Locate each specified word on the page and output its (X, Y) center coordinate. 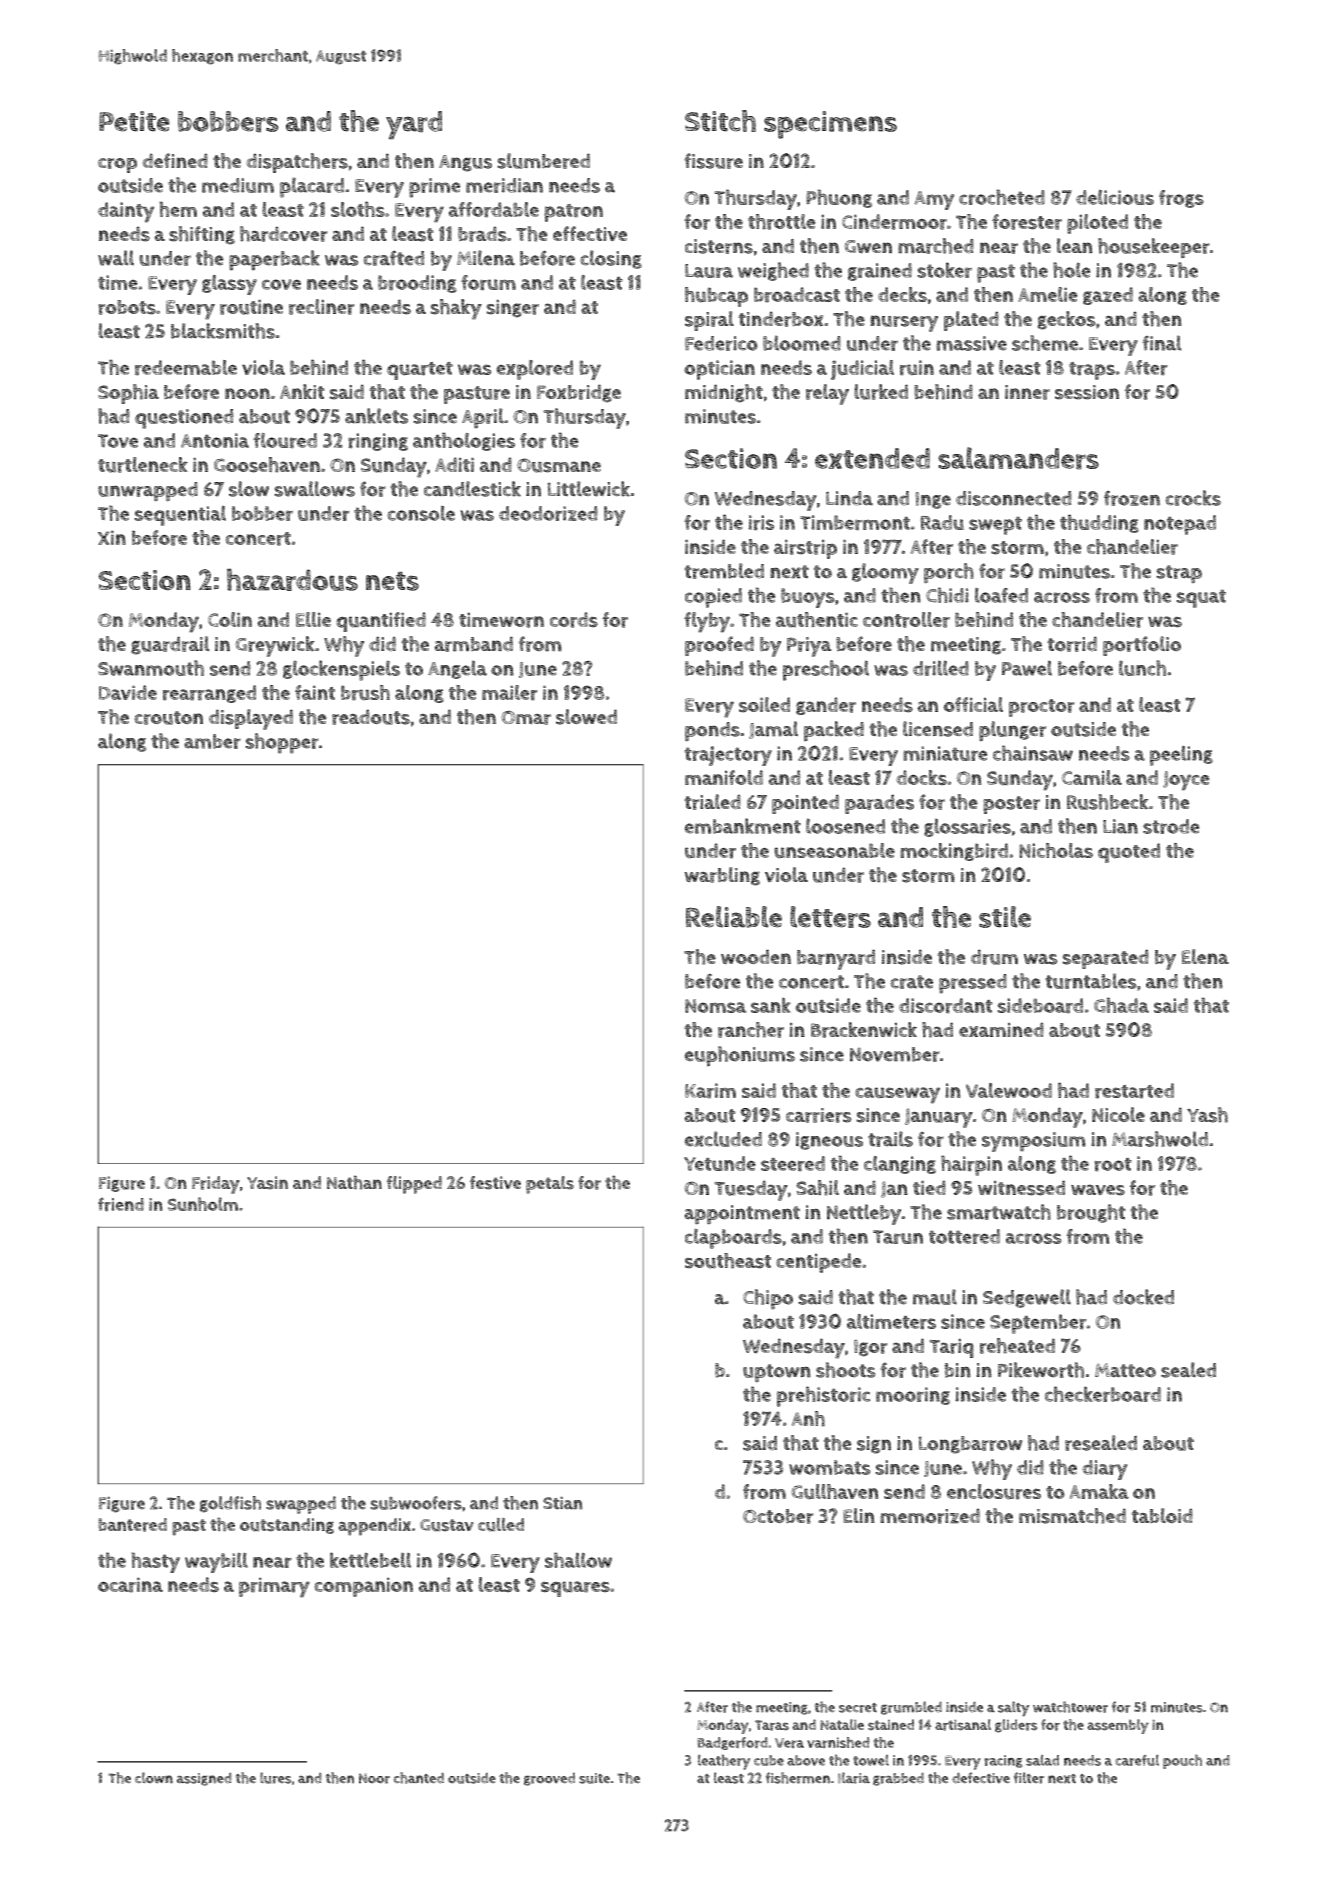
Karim (710, 1091)
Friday (216, 1185)
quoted (1129, 853)
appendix (374, 1527)
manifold (724, 777)
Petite (134, 121)
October (778, 1516)
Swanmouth (151, 668)
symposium (1034, 1142)
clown (154, 1778)
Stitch (720, 121)
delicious (1115, 197)
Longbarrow (970, 1445)
